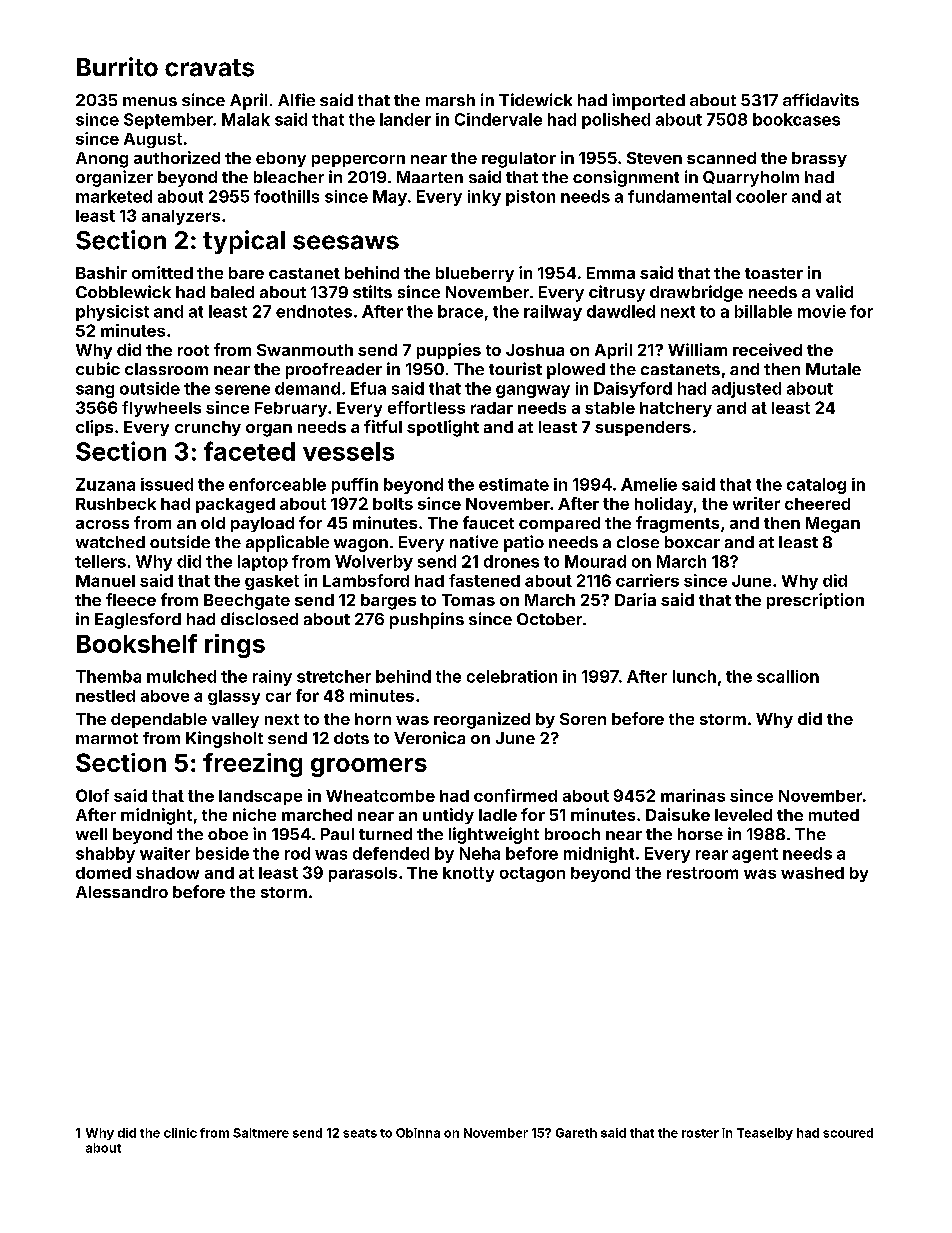 This screenshot has width=952, height=1233. Describe the element at coordinates (180, 1133) in the screenshot. I see `clinic` at that location.
